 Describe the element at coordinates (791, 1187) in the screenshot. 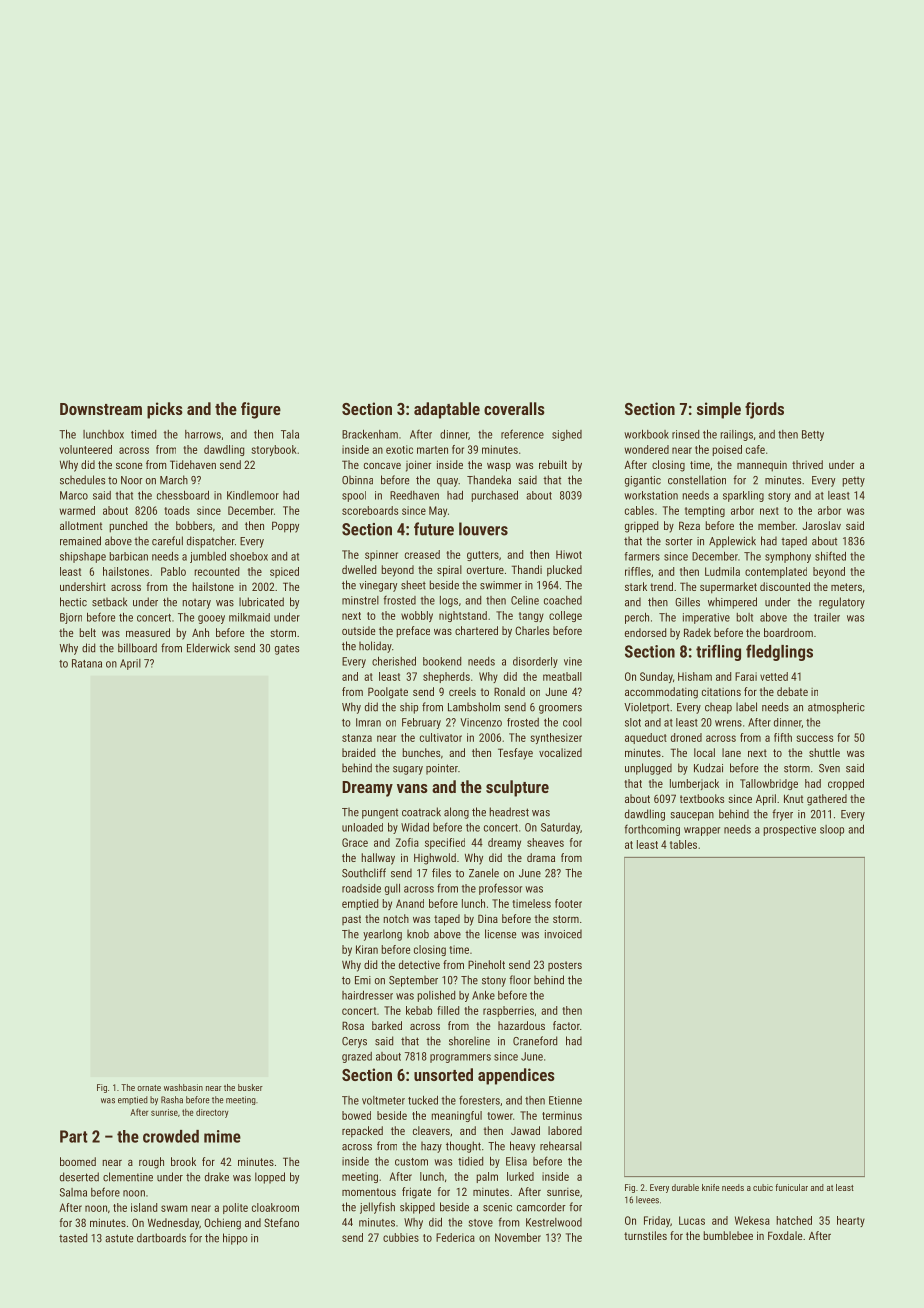

I see `funicular` at that location.
